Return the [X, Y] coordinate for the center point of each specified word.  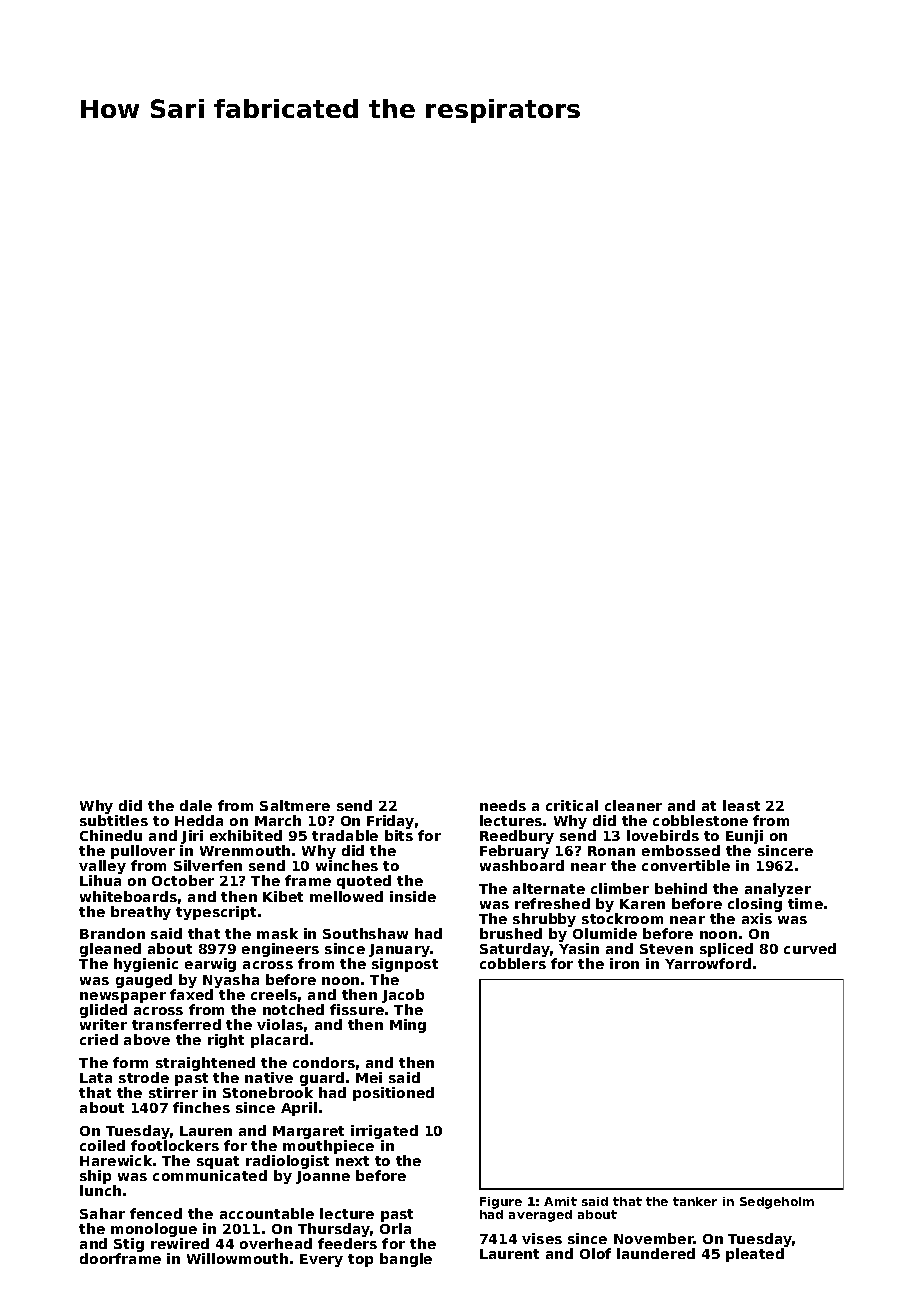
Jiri [192, 837]
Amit [560, 1201]
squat [218, 1162]
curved [810, 948]
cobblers [513, 964]
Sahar [102, 1213]
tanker [695, 1201]
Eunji [744, 837]
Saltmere [295, 805]
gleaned [112, 951]
